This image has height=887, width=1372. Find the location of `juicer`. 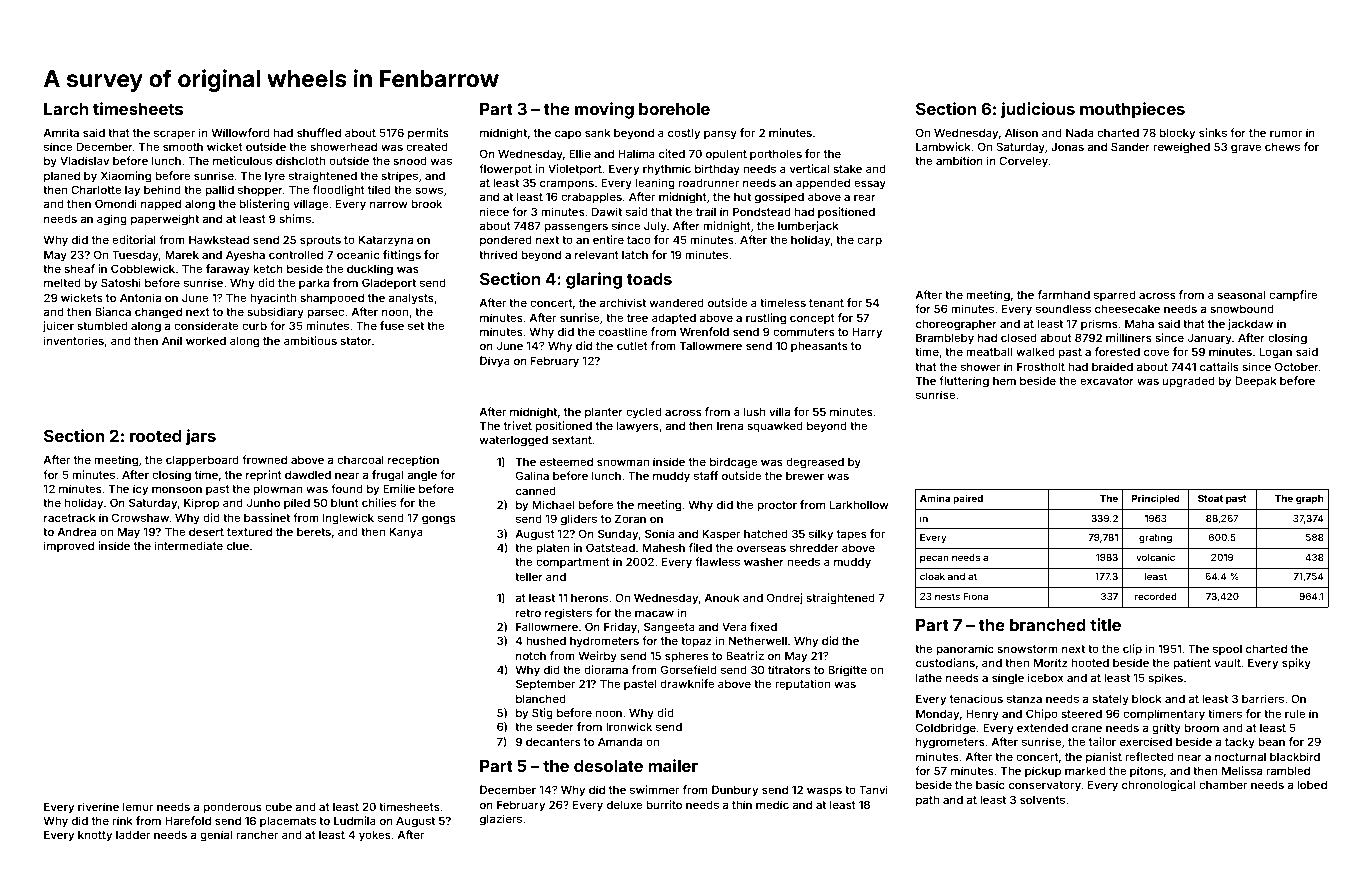

juicer is located at coordinates (58, 327).
